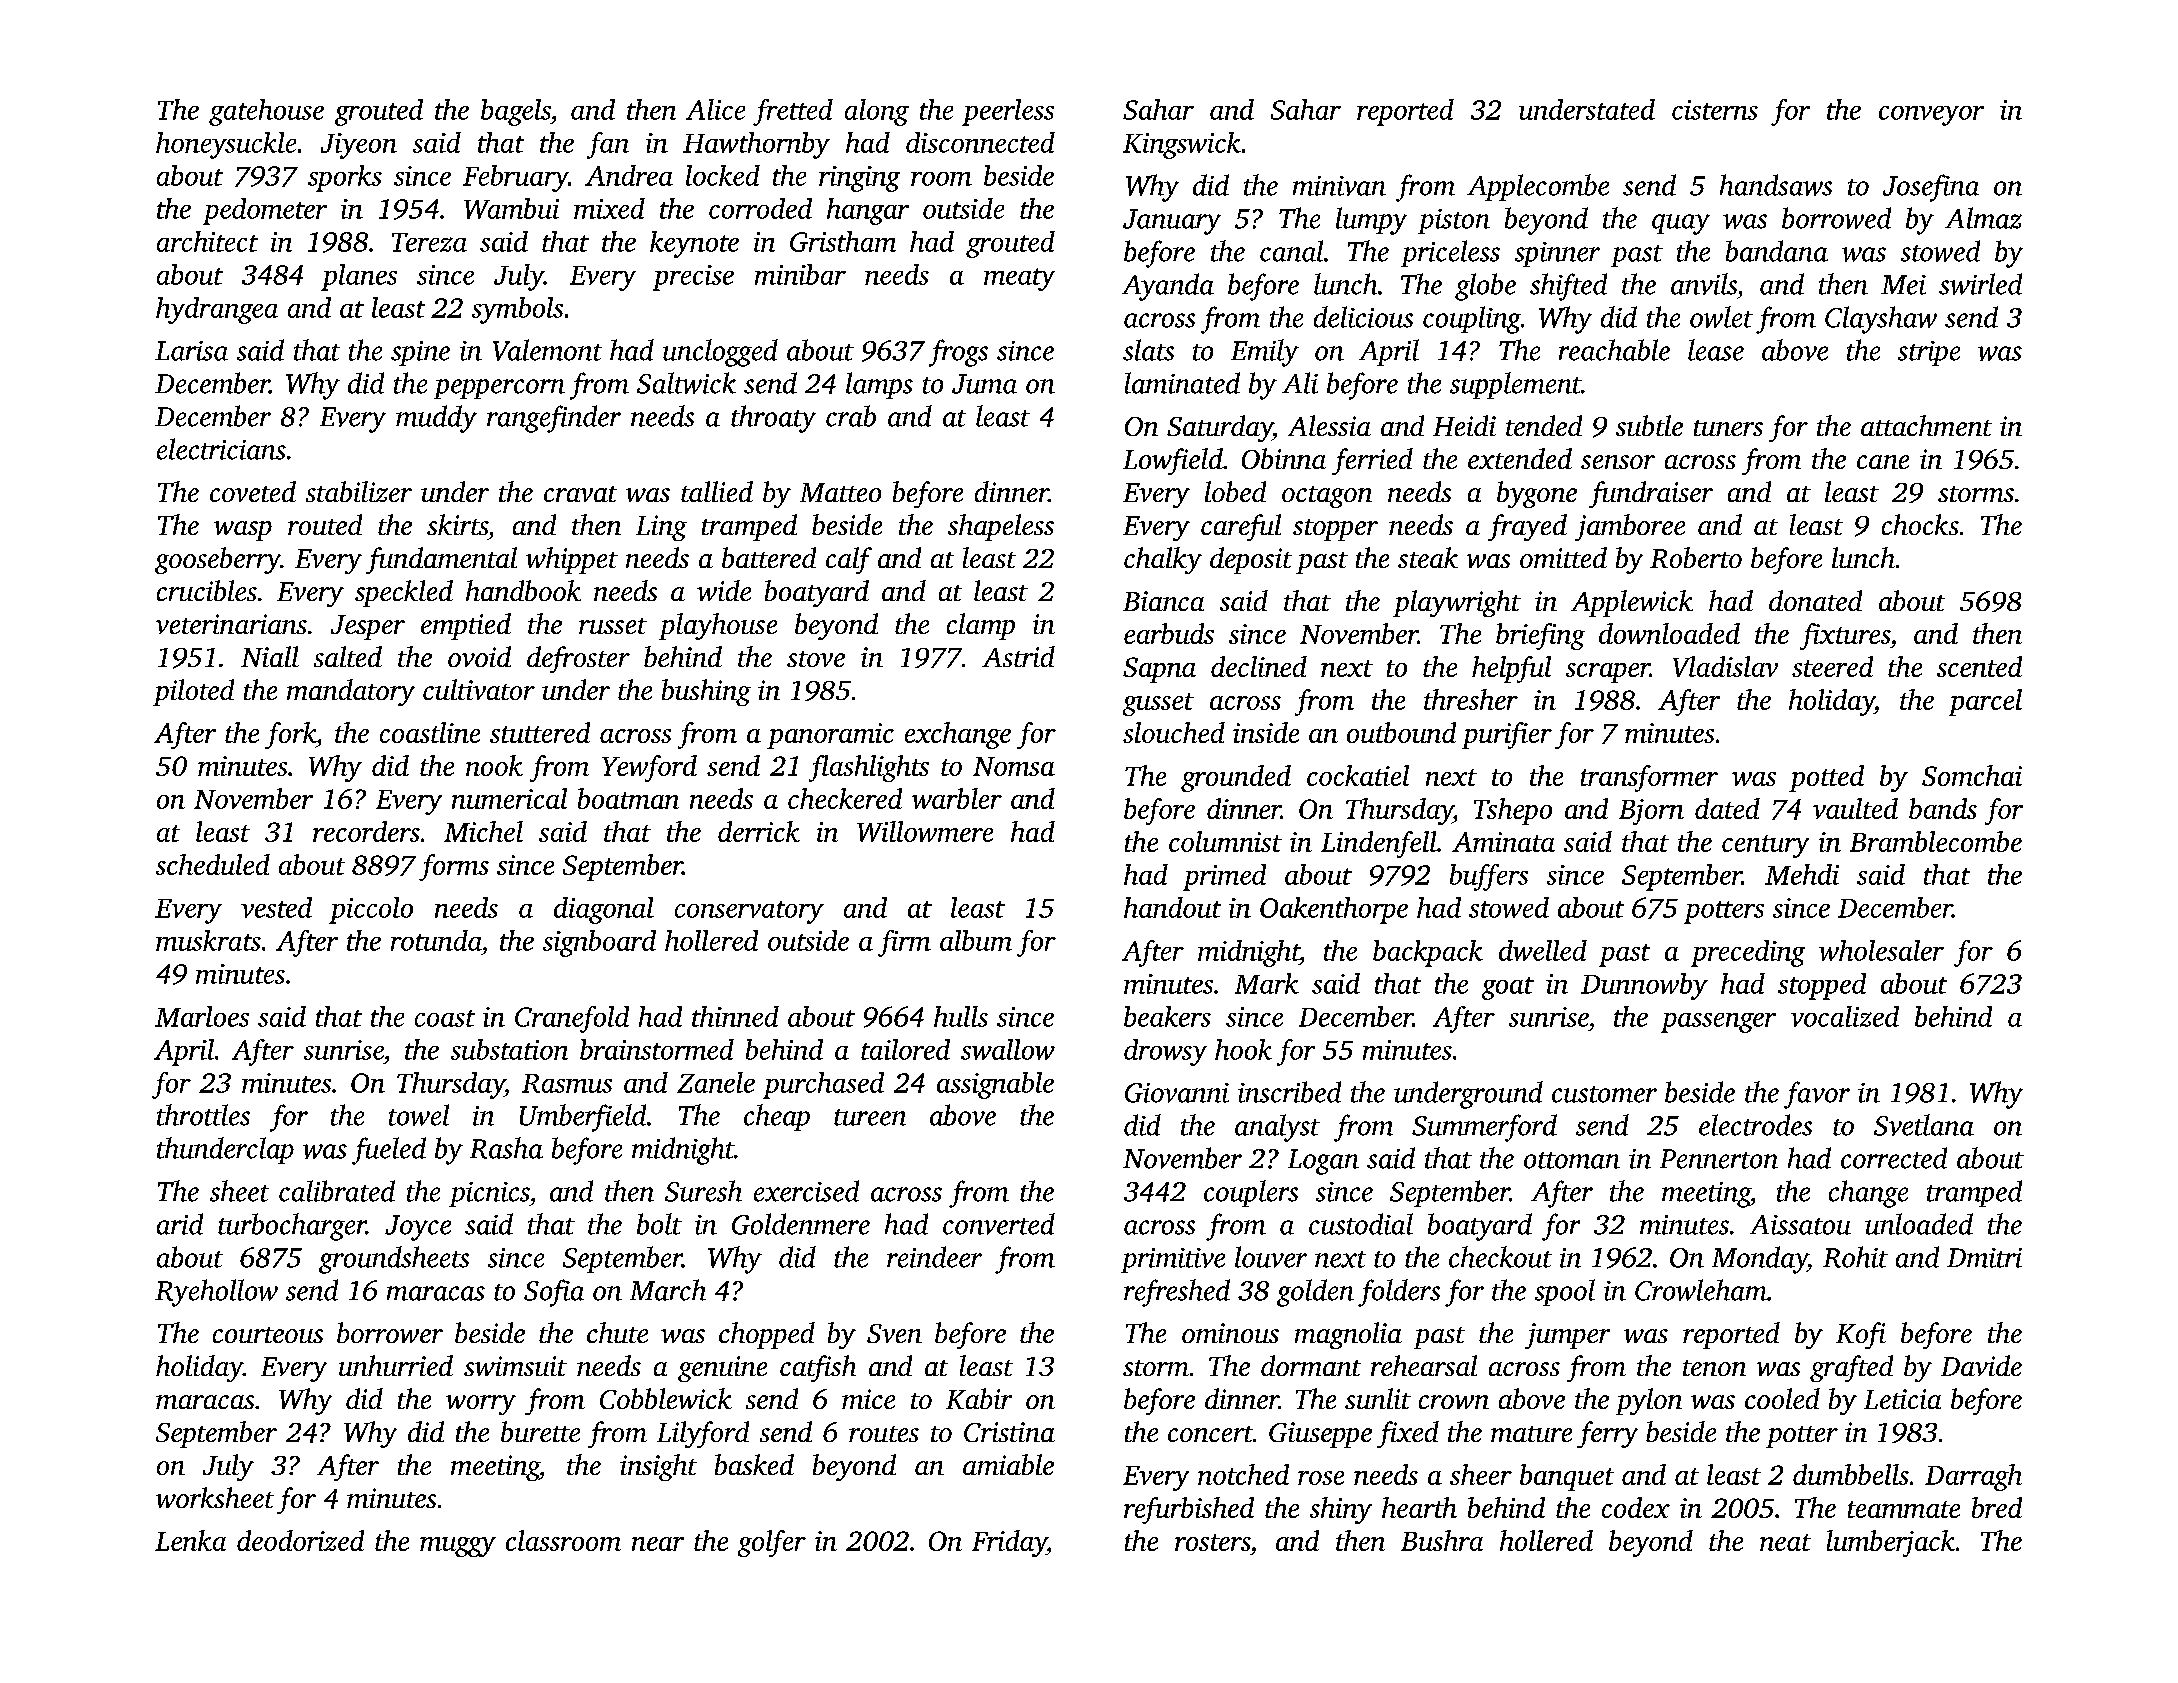 The width and height of the screenshot is (2178, 1683). I want to click on conveyor, so click(1931, 116).
